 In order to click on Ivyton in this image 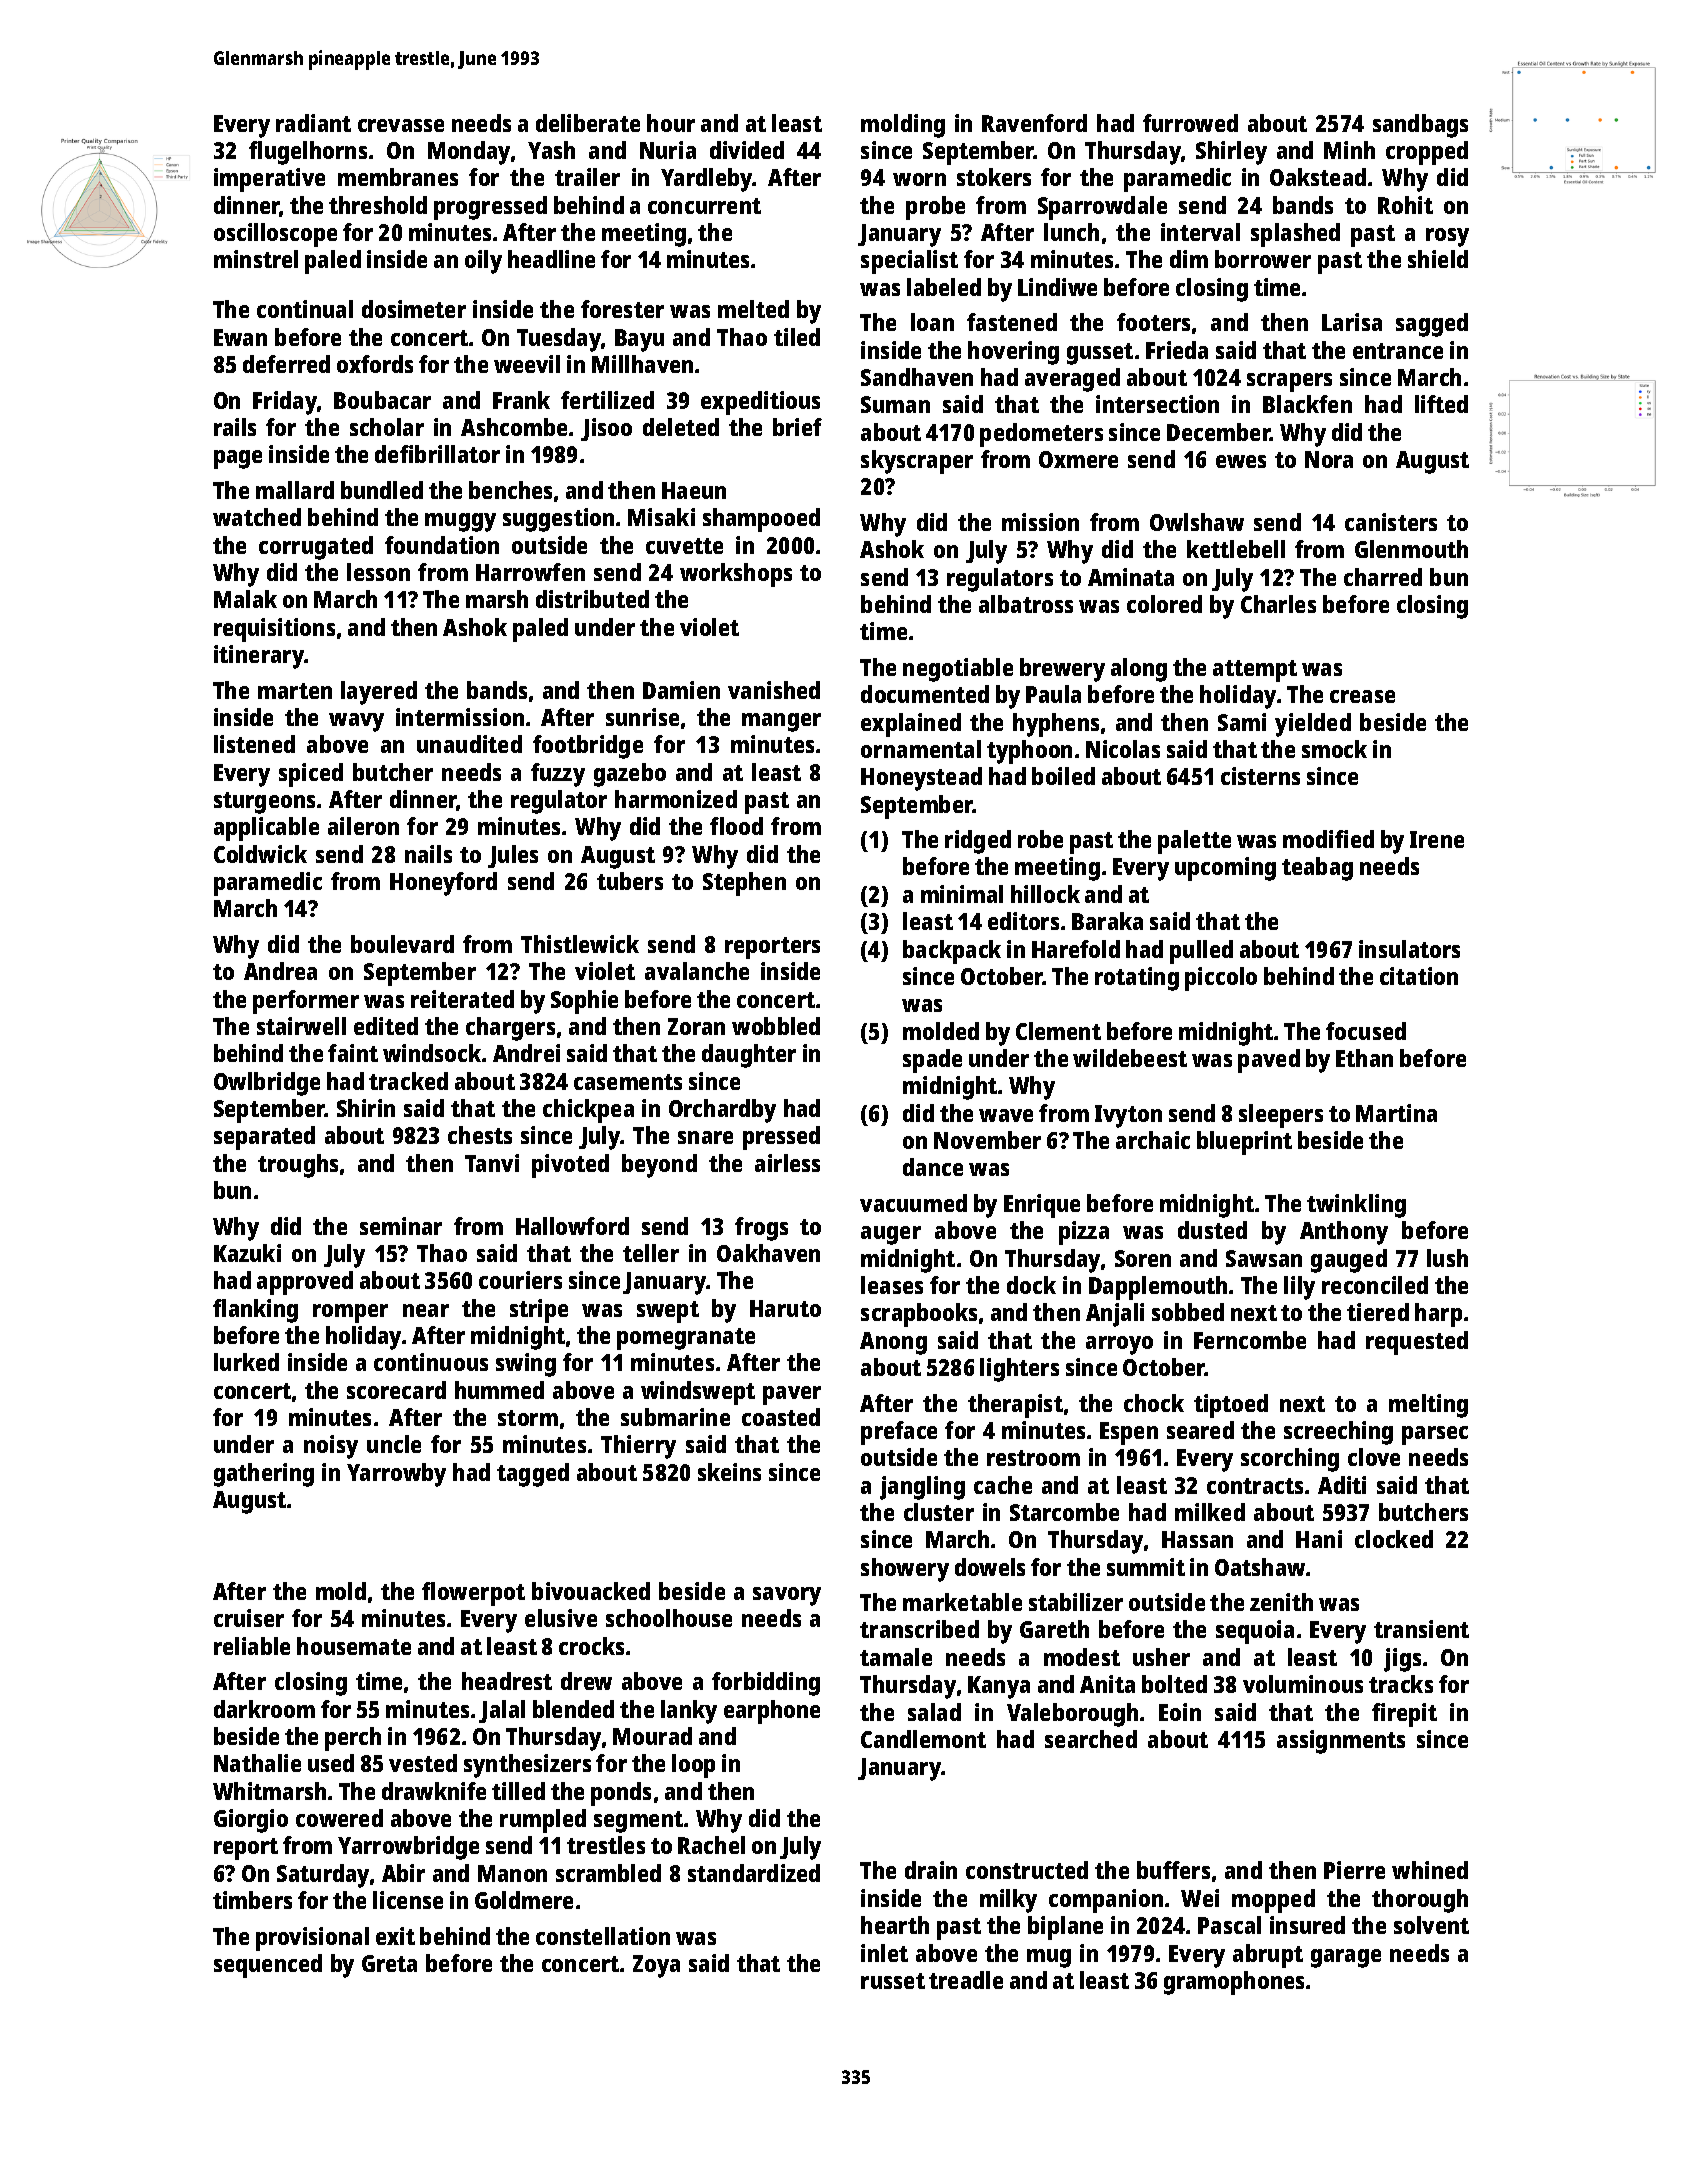, I will do `click(1128, 1116)`.
